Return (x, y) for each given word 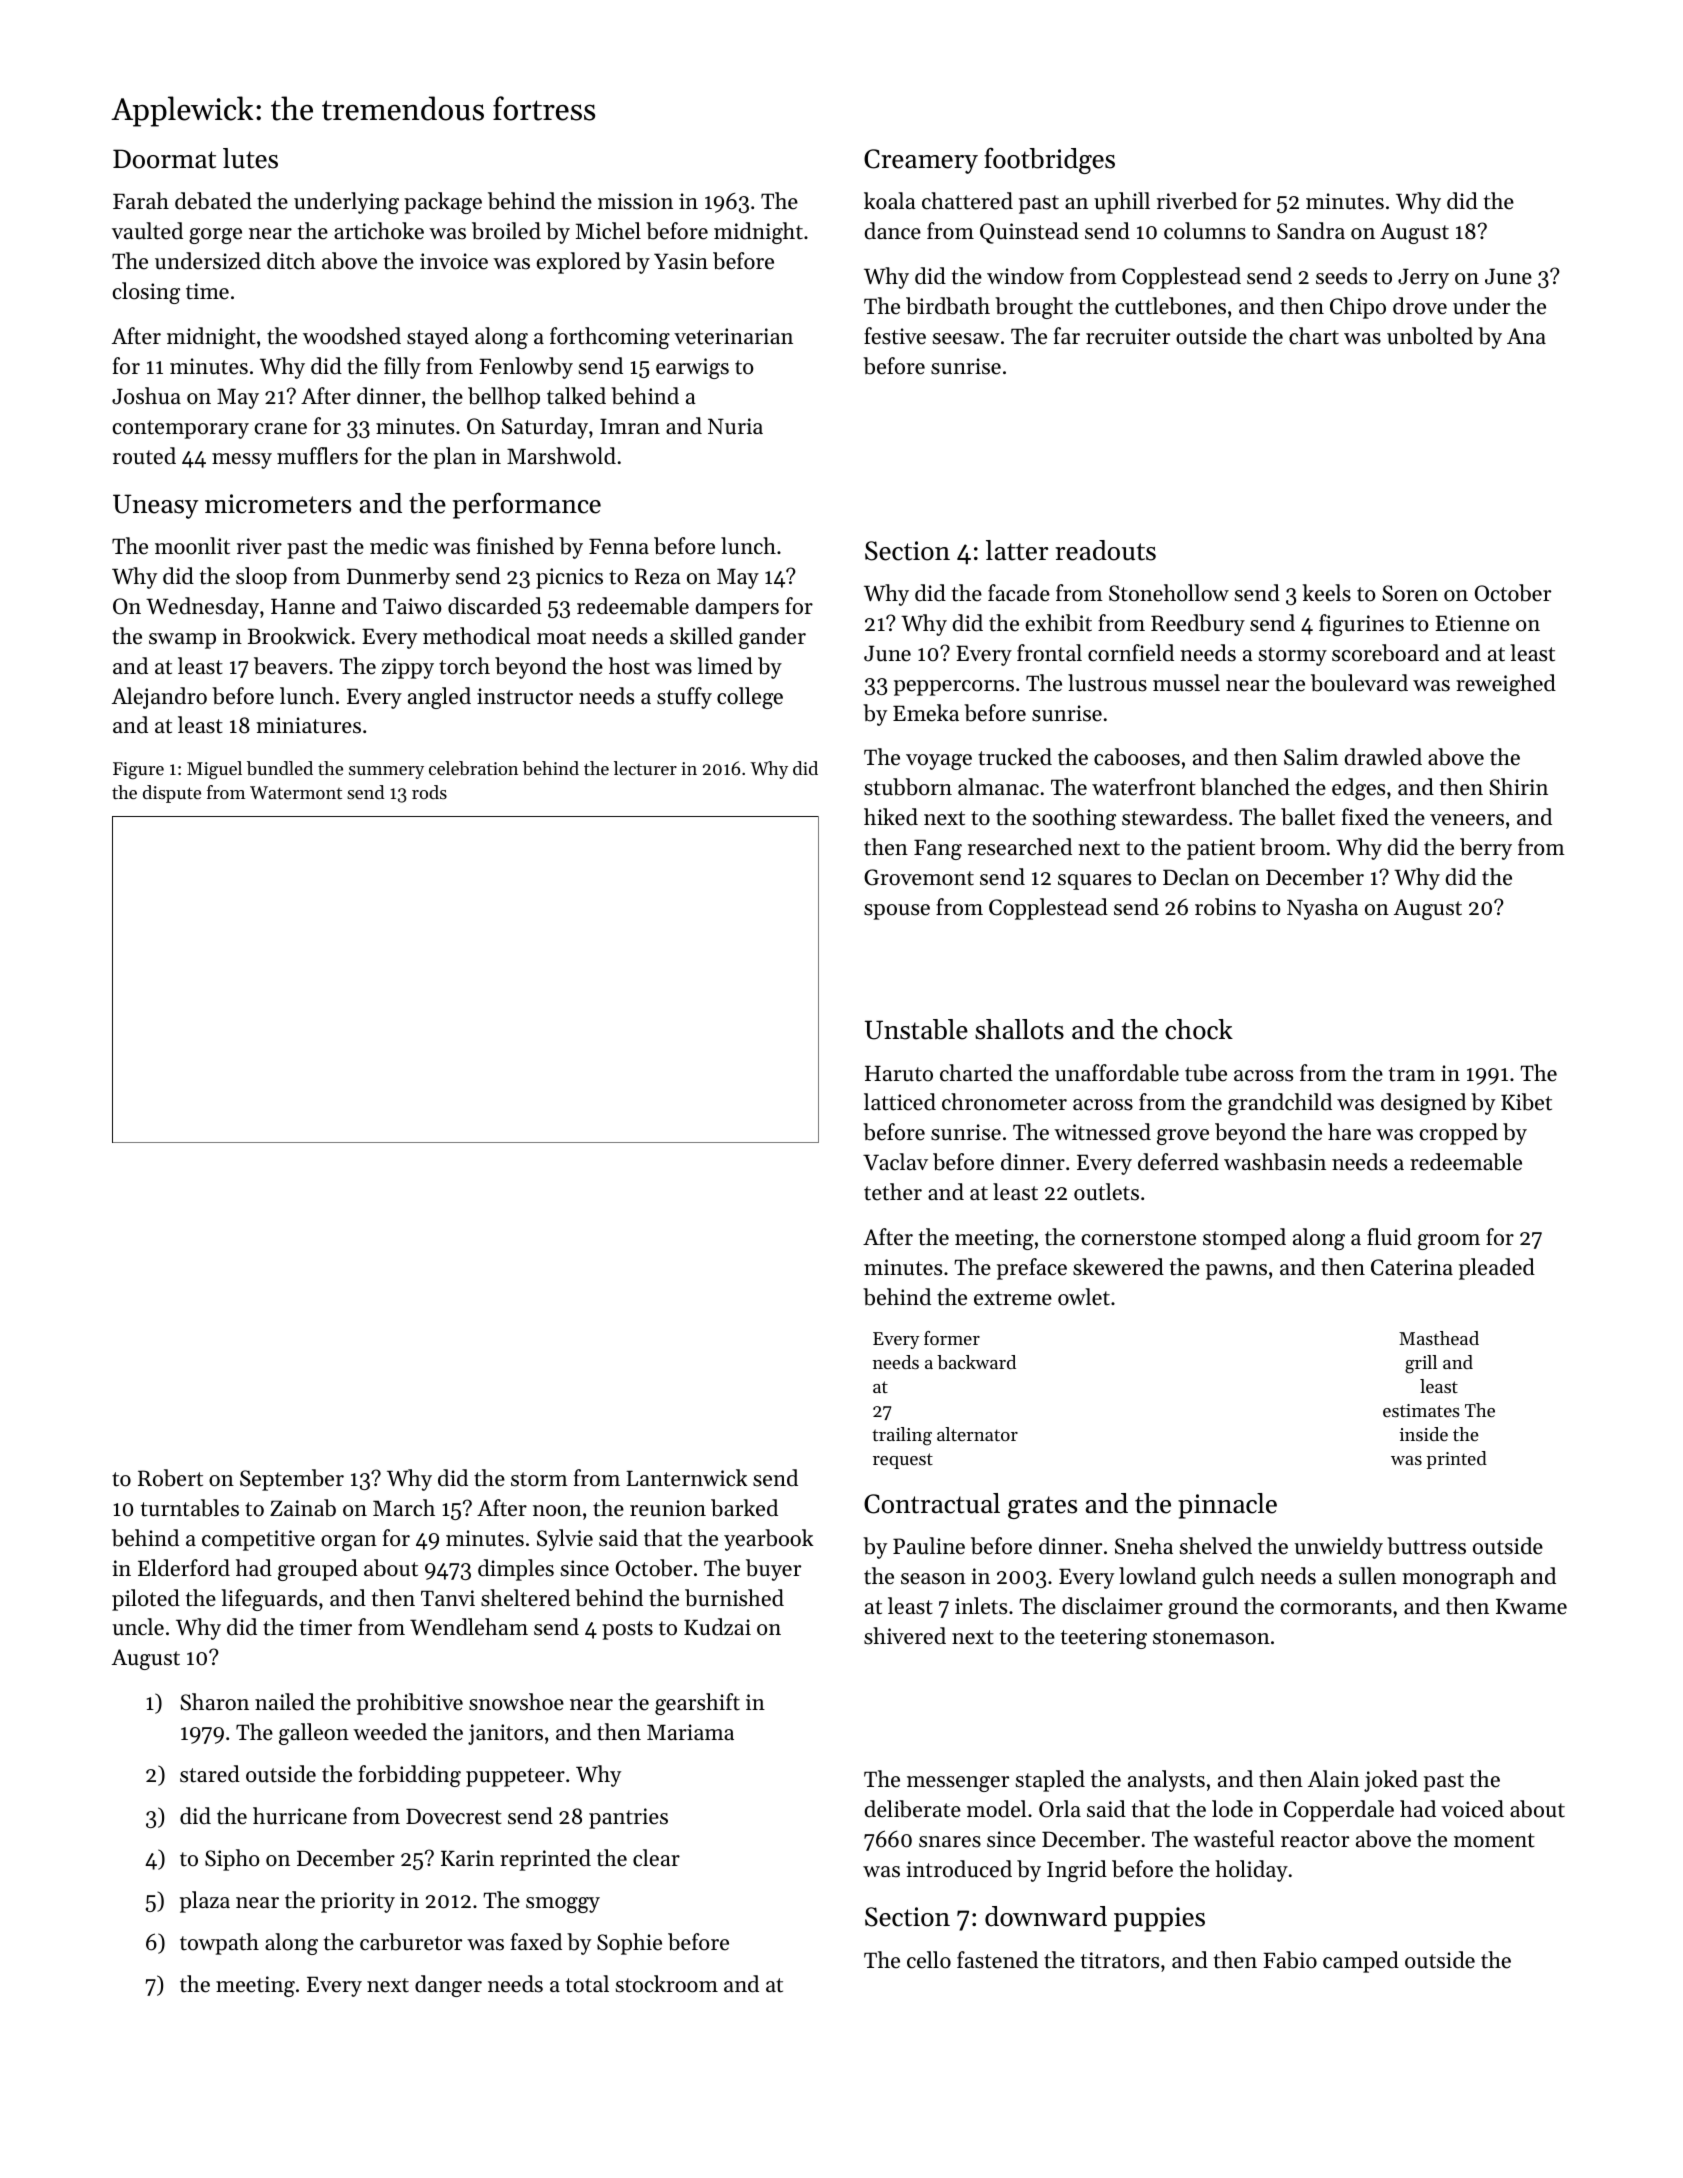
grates (1042, 1507)
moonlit (192, 546)
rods (429, 792)
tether (893, 1192)
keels (1327, 593)
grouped (318, 1570)
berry (1486, 849)
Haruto (899, 1073)
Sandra (1311, 231)
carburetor (411, 1942)
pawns (1236, 1272)
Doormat (164, 159)
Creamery (921, 161)
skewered (1118, 1267)
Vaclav (895, 1162)
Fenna (619, 547)
